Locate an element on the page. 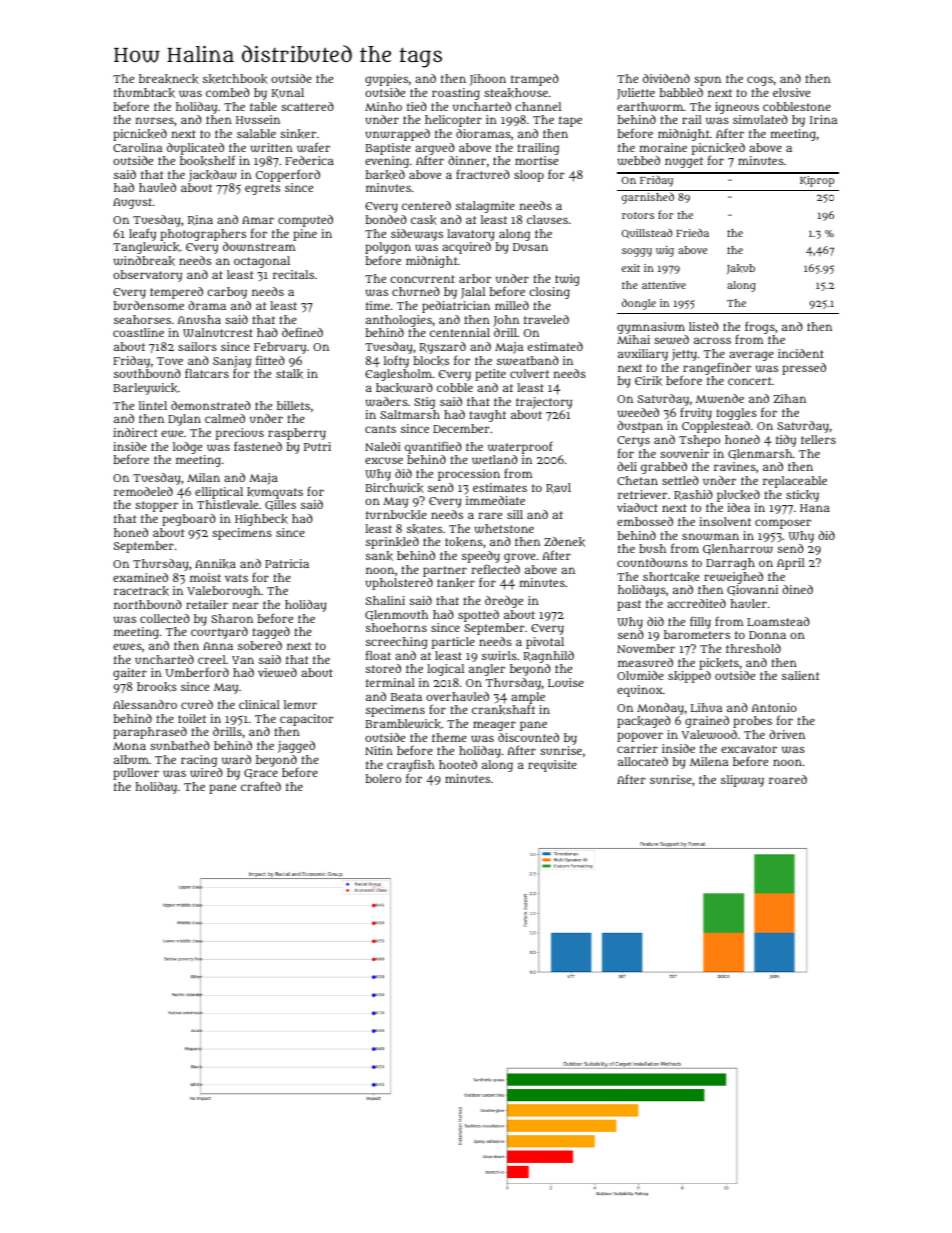 Image resolution: width=952 pixels, height=1233 pixels. Mona is located at coordinates (129, 746).
